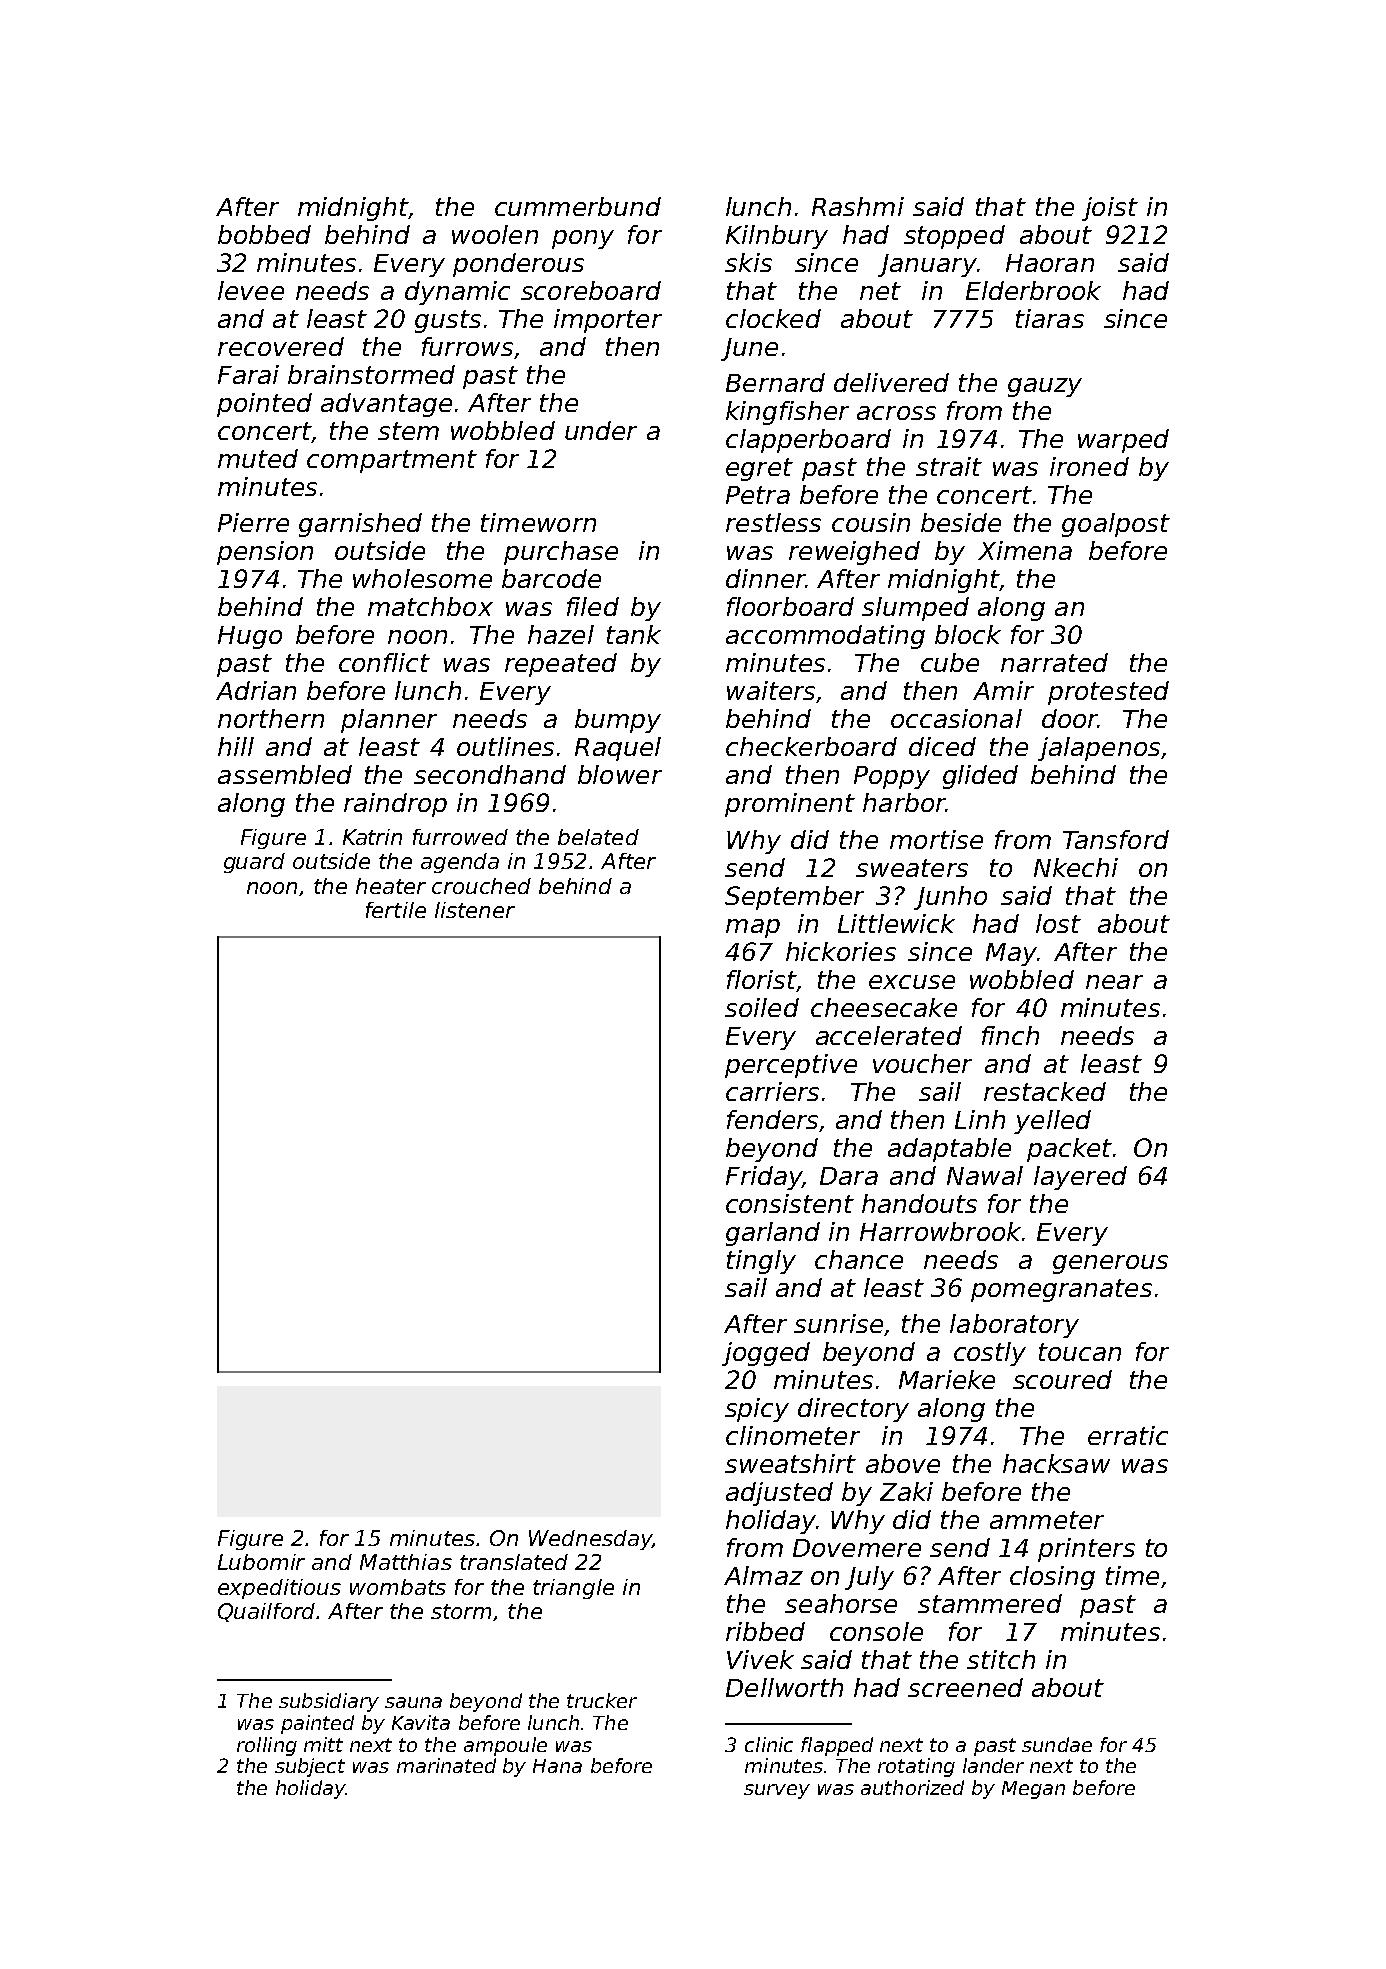 The height and width of the document is (1969, 1386). What do you see at coordinates (261, 1562) in the document?
I see `Lubomir` at bounding box center [261, 1562].
